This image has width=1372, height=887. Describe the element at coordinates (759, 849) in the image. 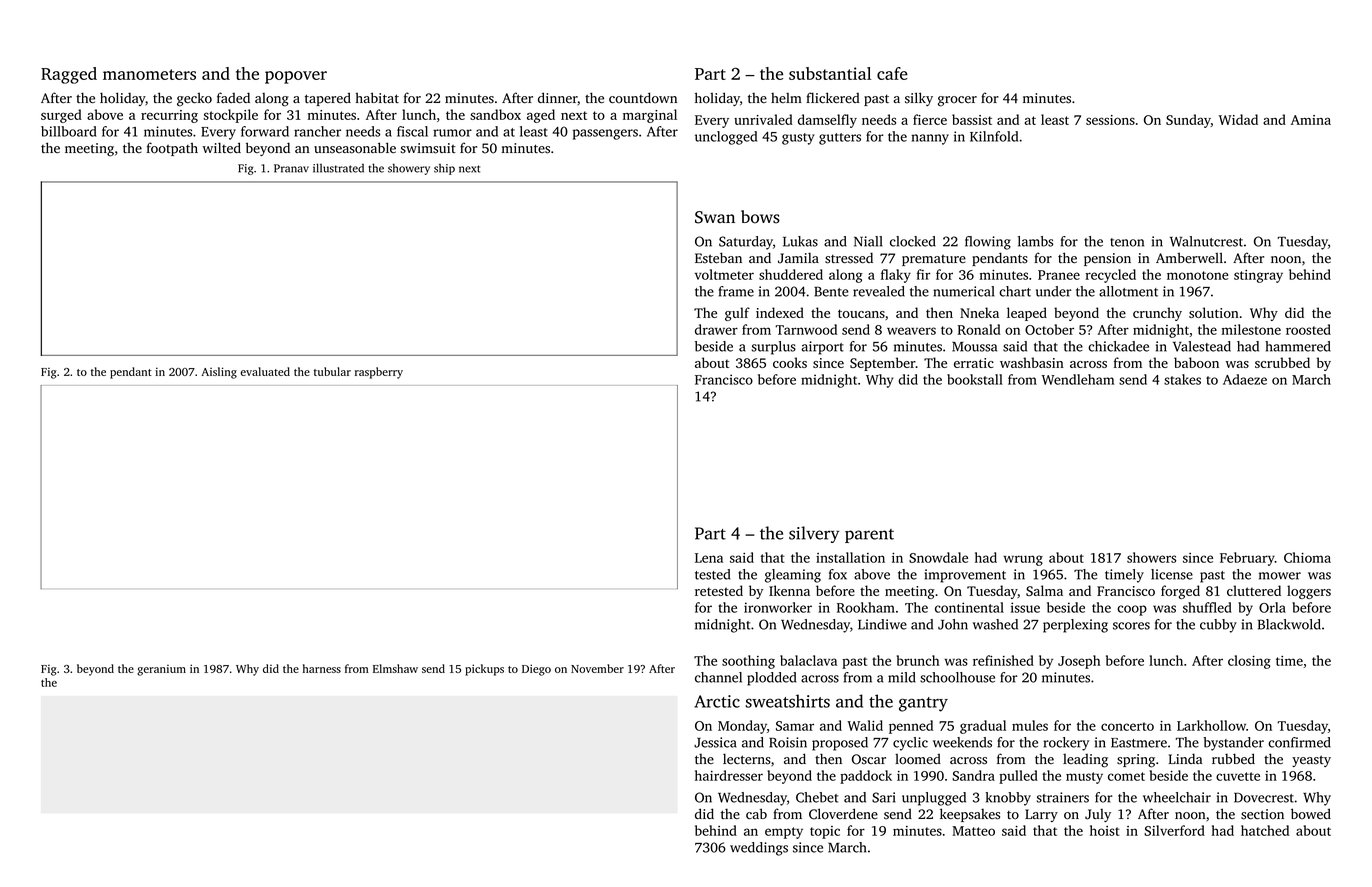

I see `weddings` at that location.
